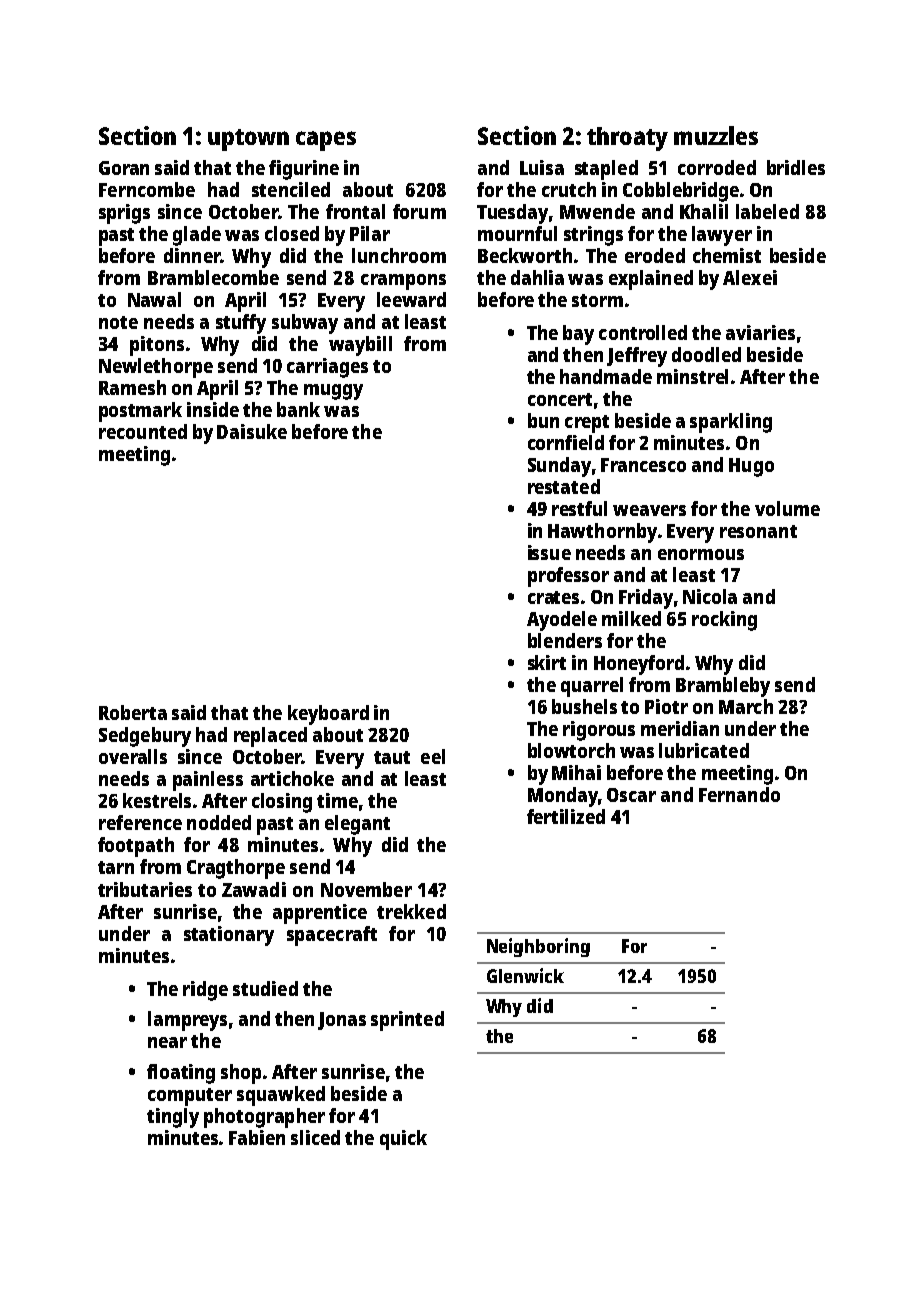 The width and height of the page is (924, 1311). I want to click on trekked, so click(411, 911).
